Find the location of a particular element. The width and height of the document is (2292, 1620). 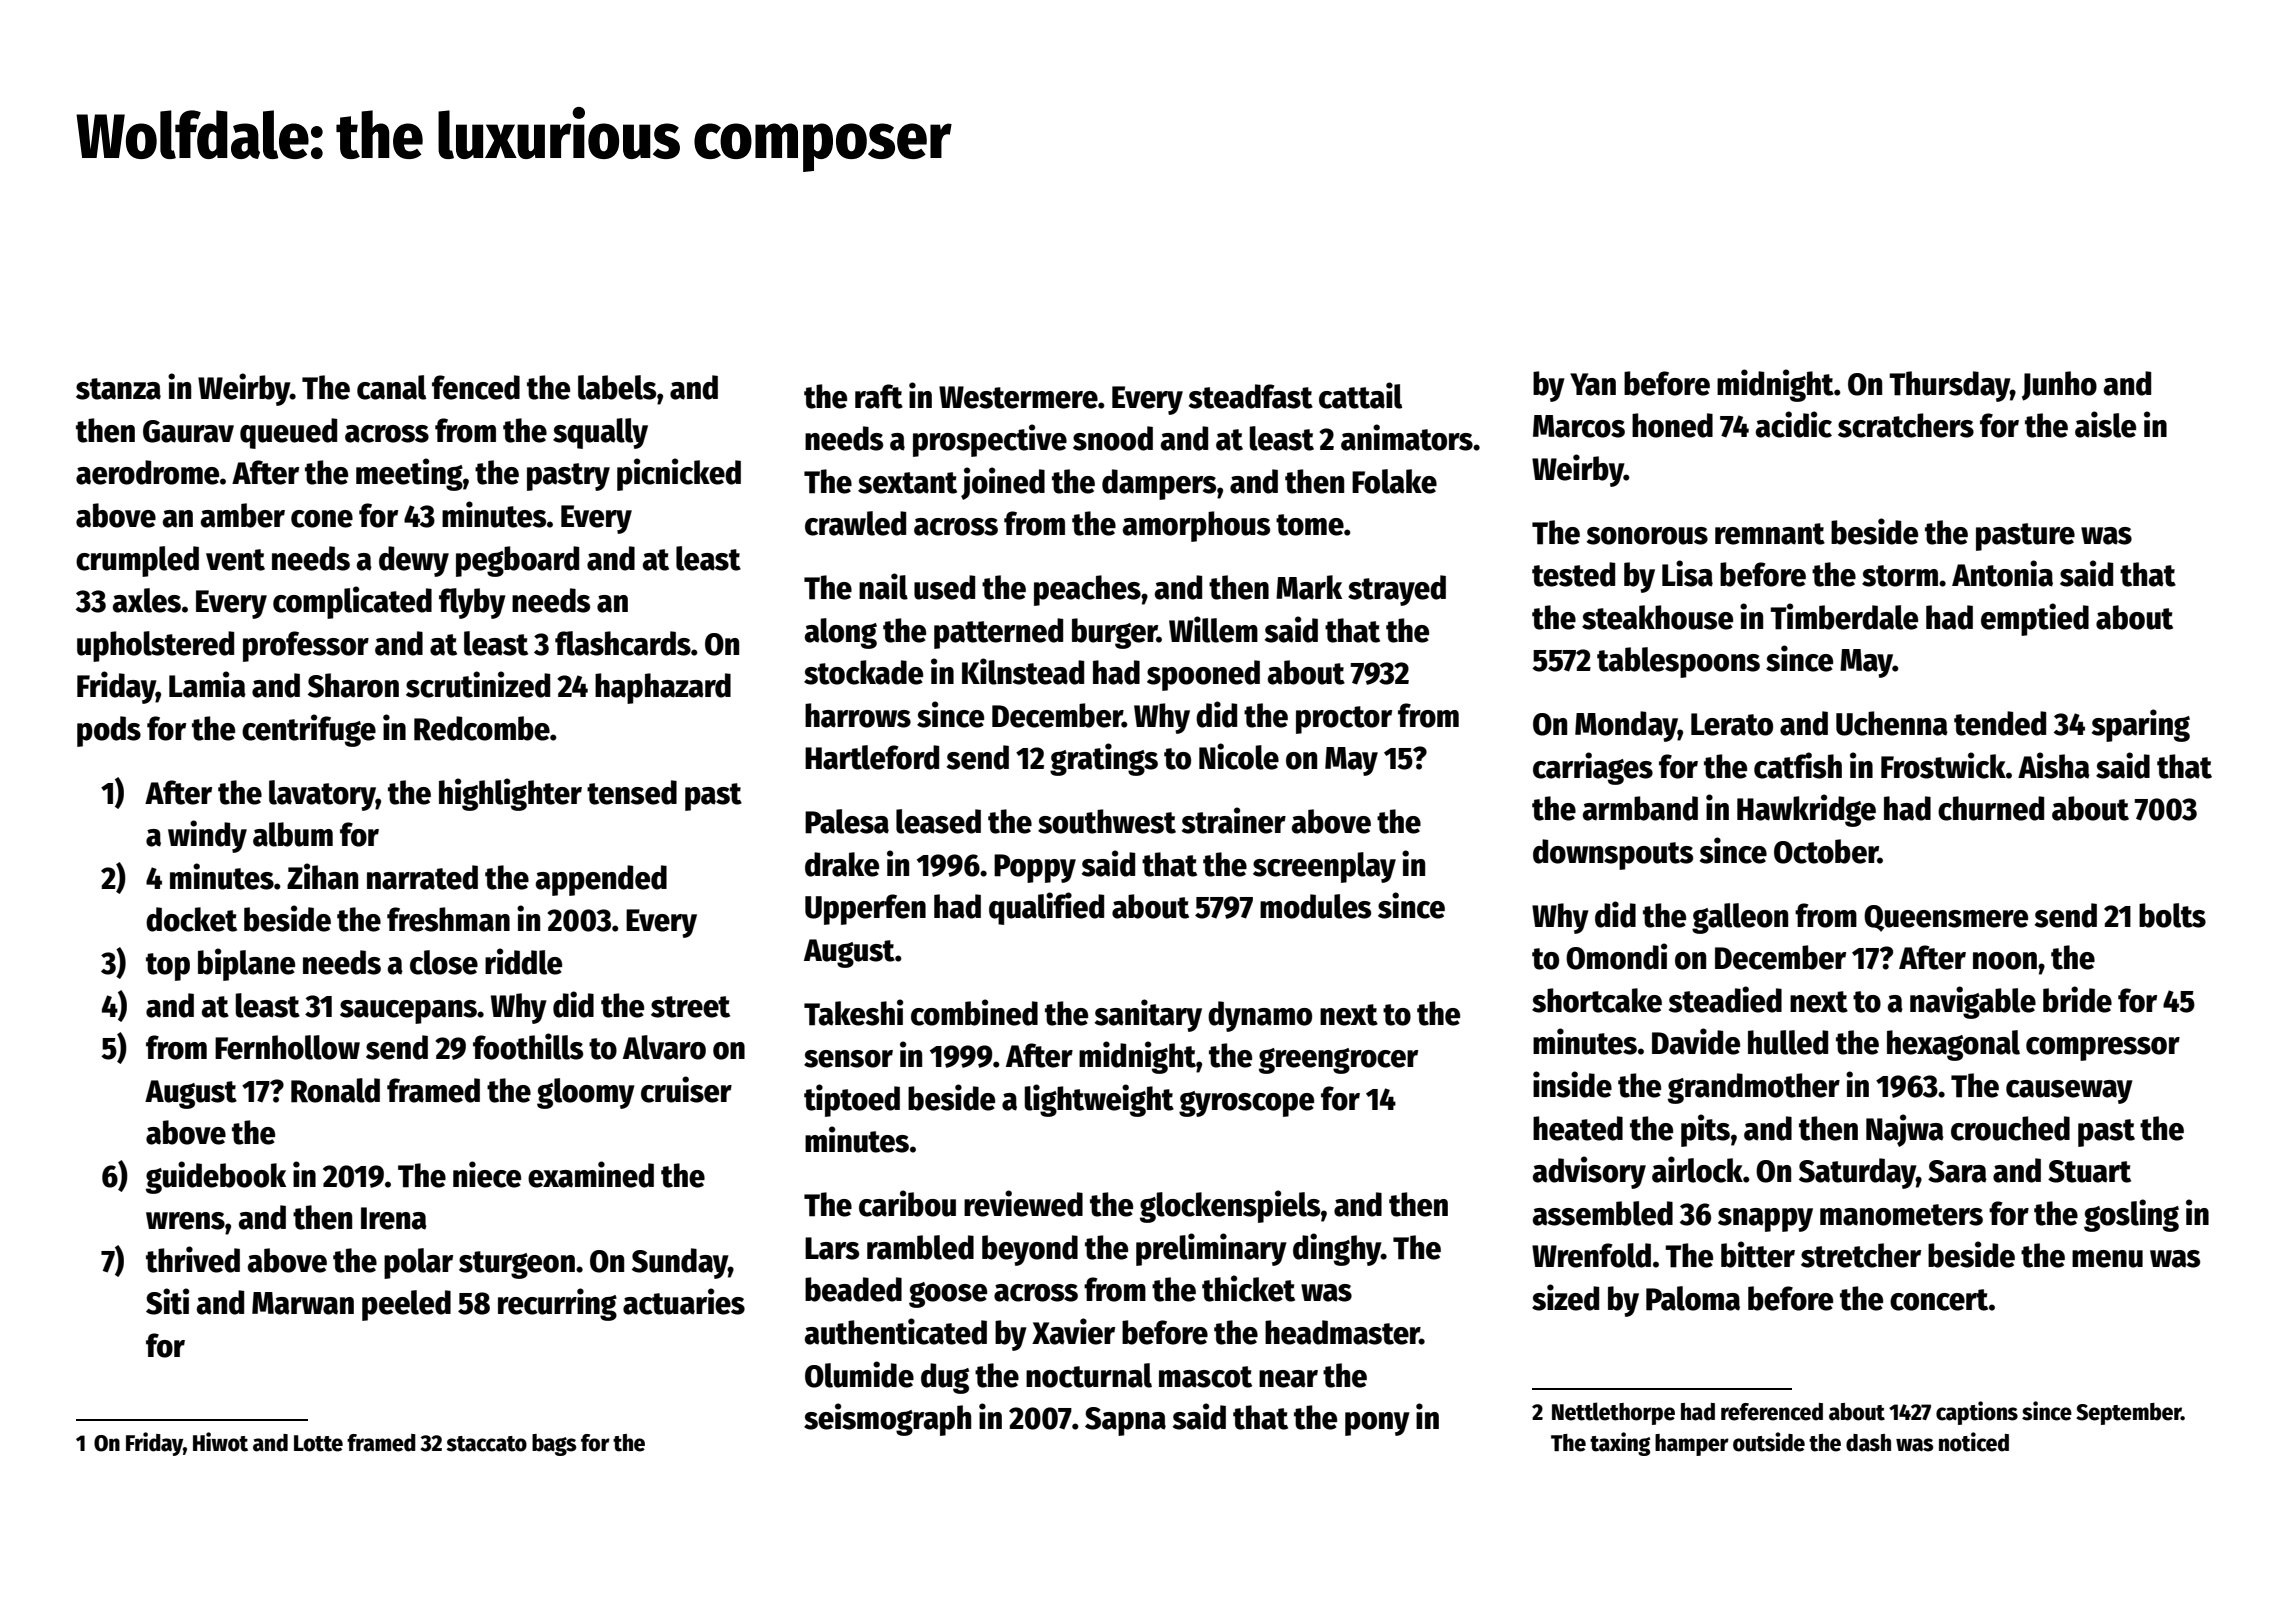

grandmother is located at coordinates (1754, 1088).
